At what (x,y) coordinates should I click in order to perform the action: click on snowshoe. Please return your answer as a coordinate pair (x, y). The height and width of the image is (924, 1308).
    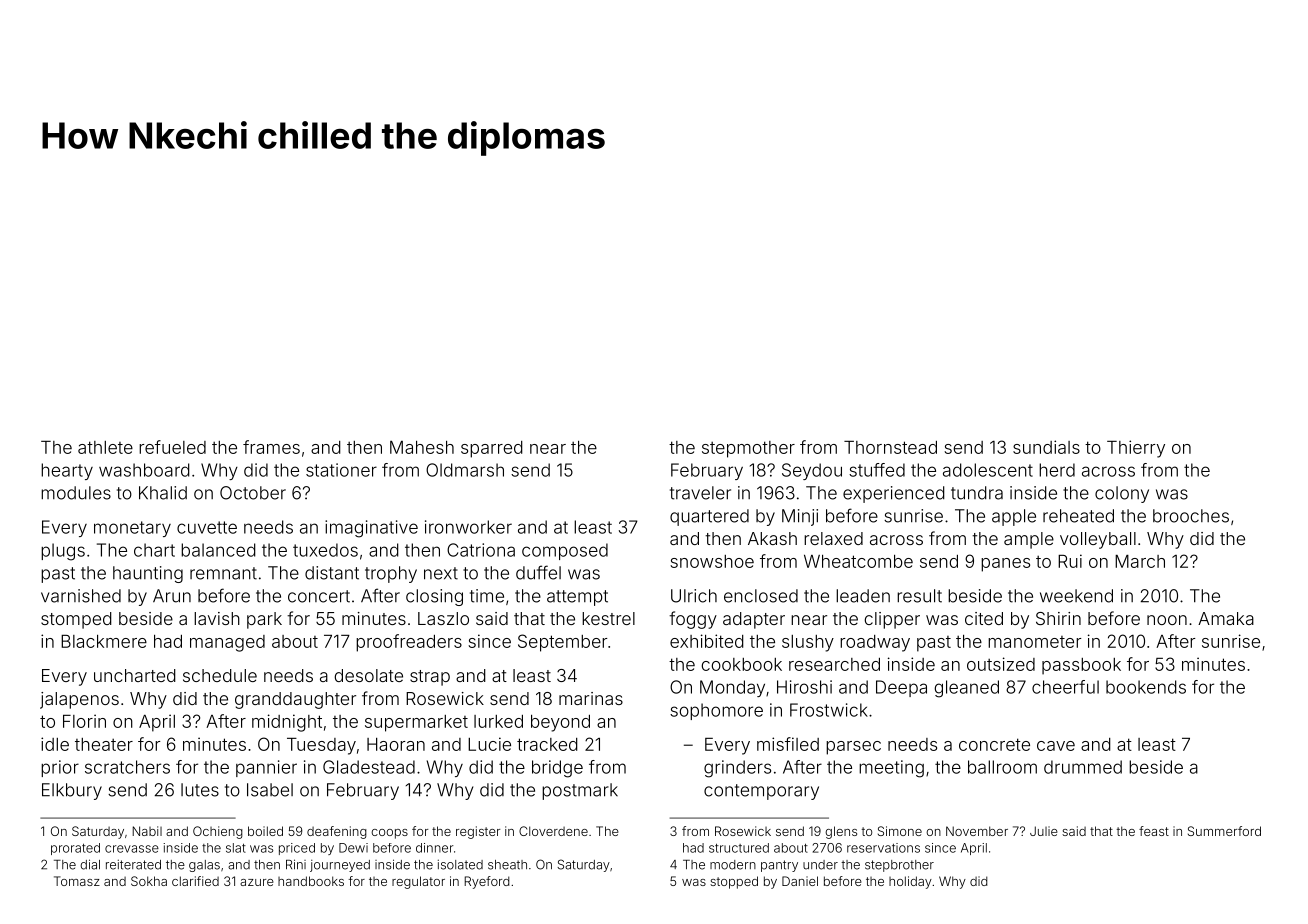
    Looking at the image, I should click on (712, 561).
